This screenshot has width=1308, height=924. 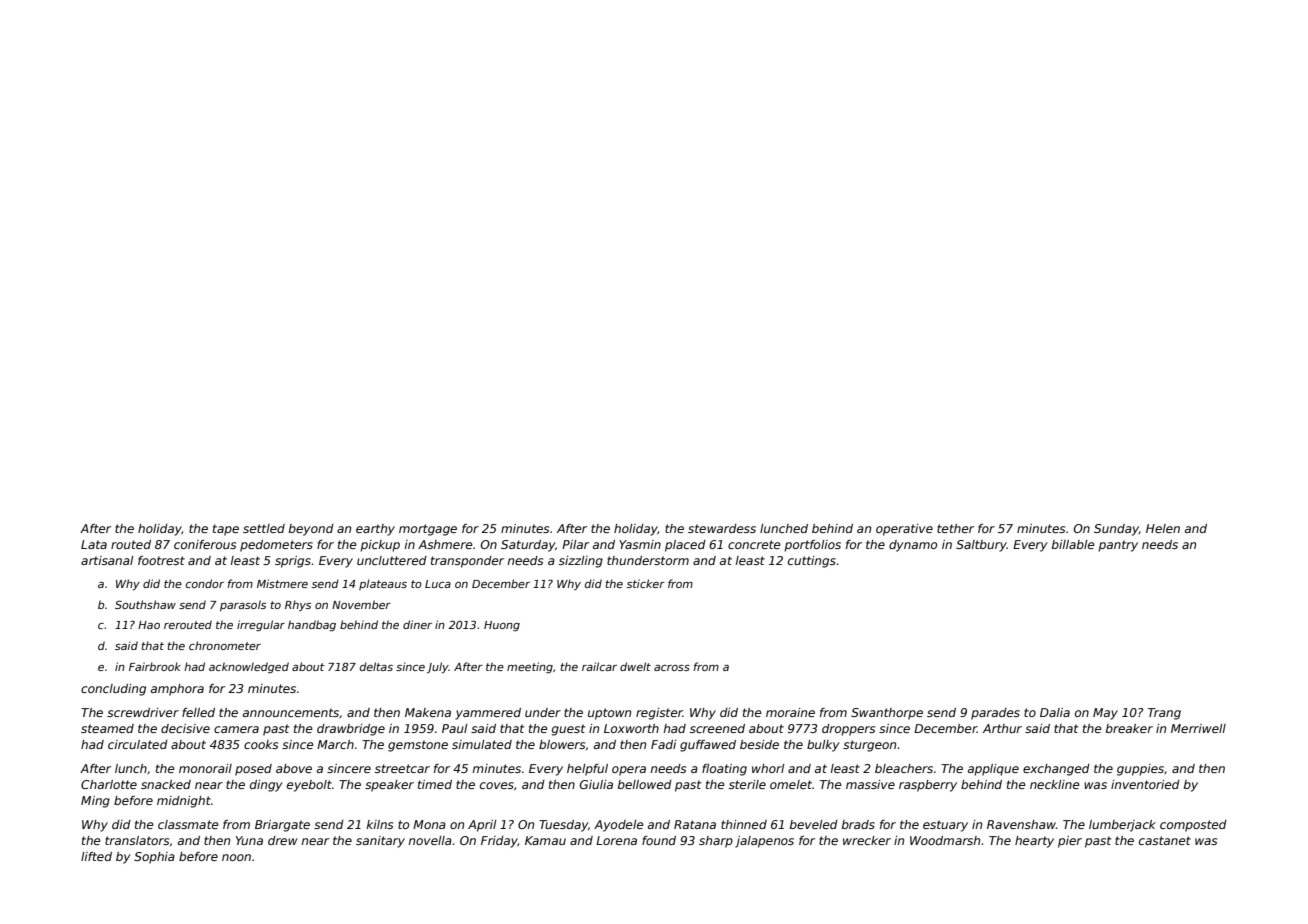 I want to click on moraine, so click(x=790, y=712).
